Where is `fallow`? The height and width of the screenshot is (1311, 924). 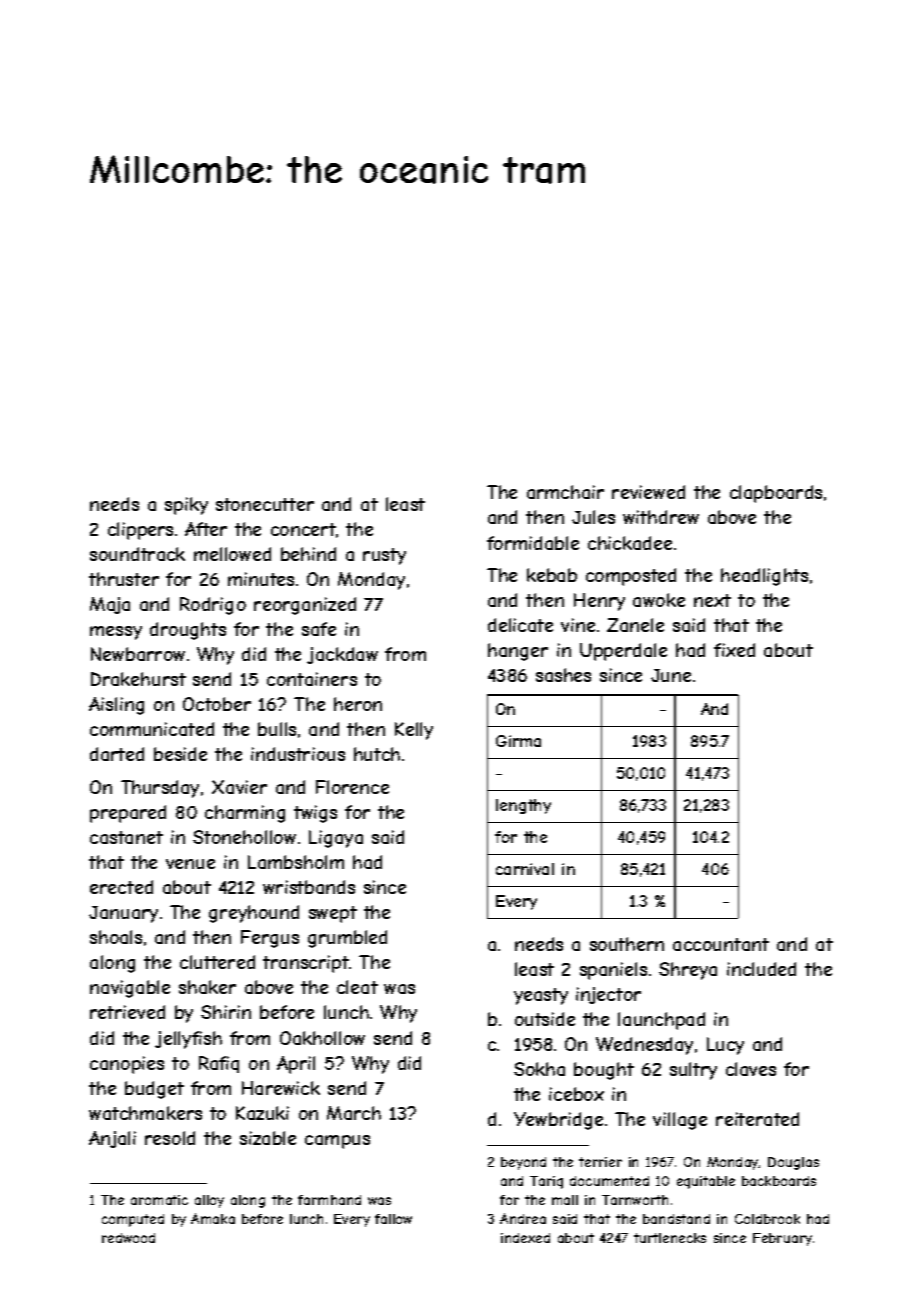
fallow is located at coordinates (393, 1219).
